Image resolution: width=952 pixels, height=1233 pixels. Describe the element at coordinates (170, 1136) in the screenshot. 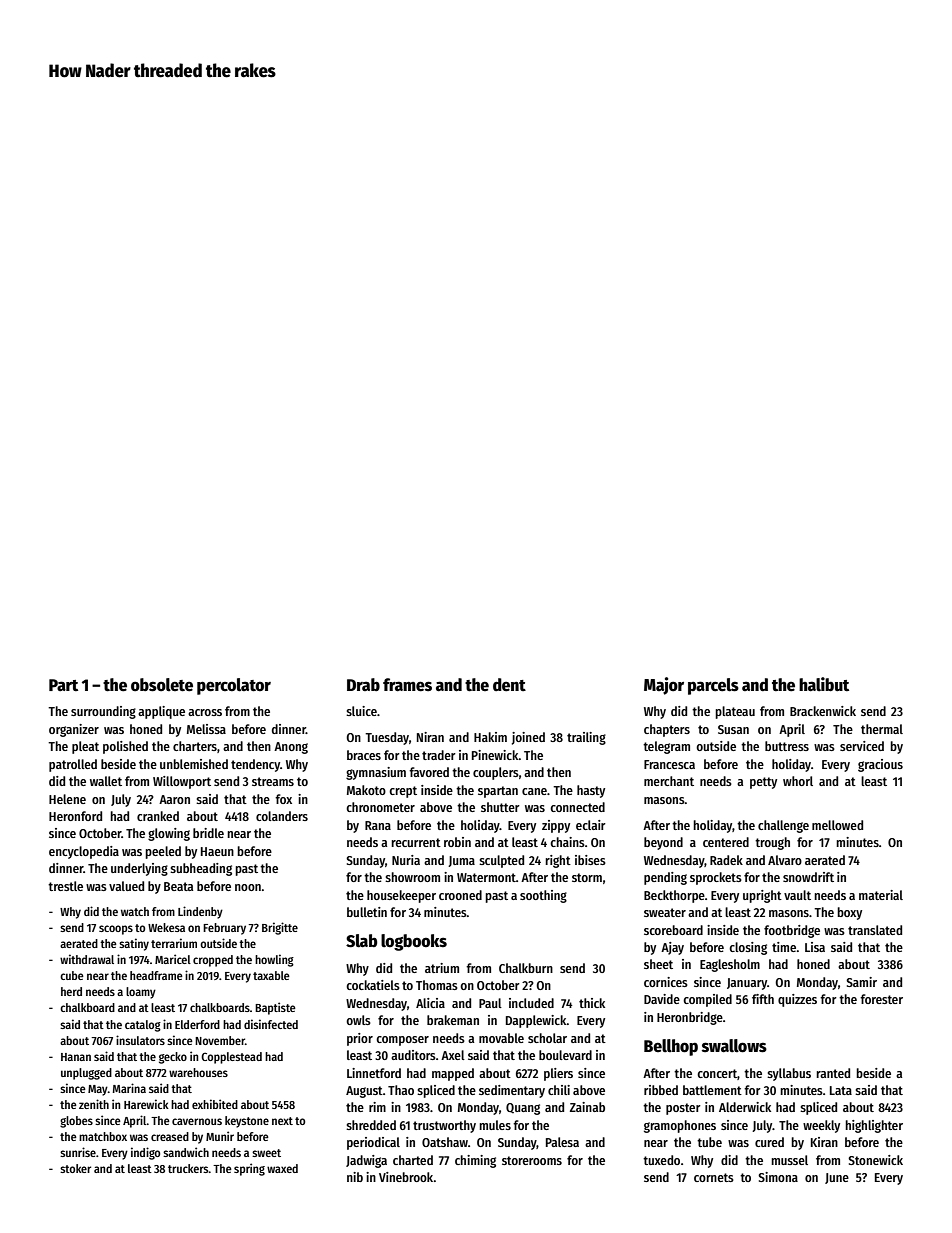

I see `creased` at that location.
